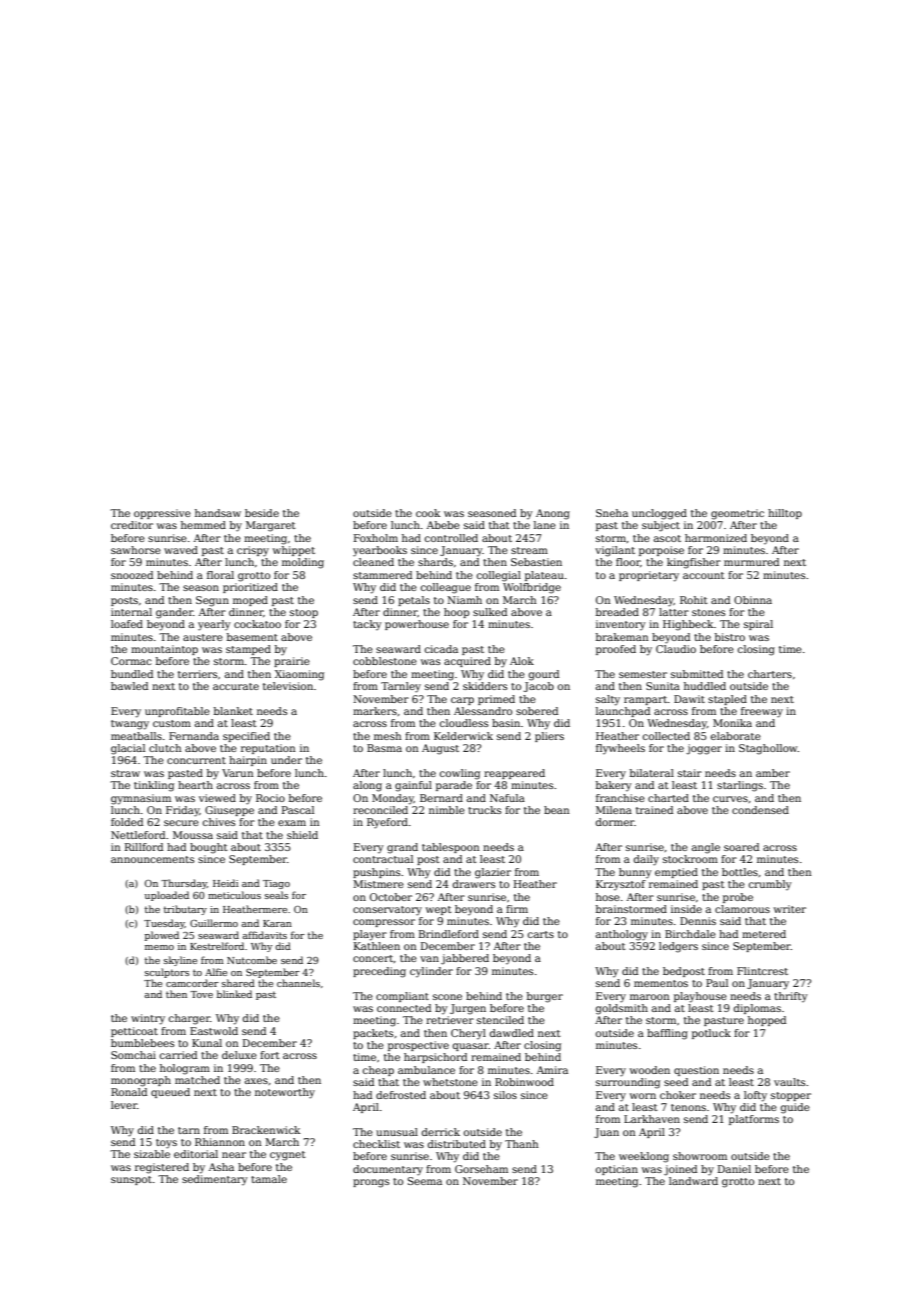  What do you see at coordinates (545, 525) in the screenshot?
I see `lane` at bounding box center [545, 525].
